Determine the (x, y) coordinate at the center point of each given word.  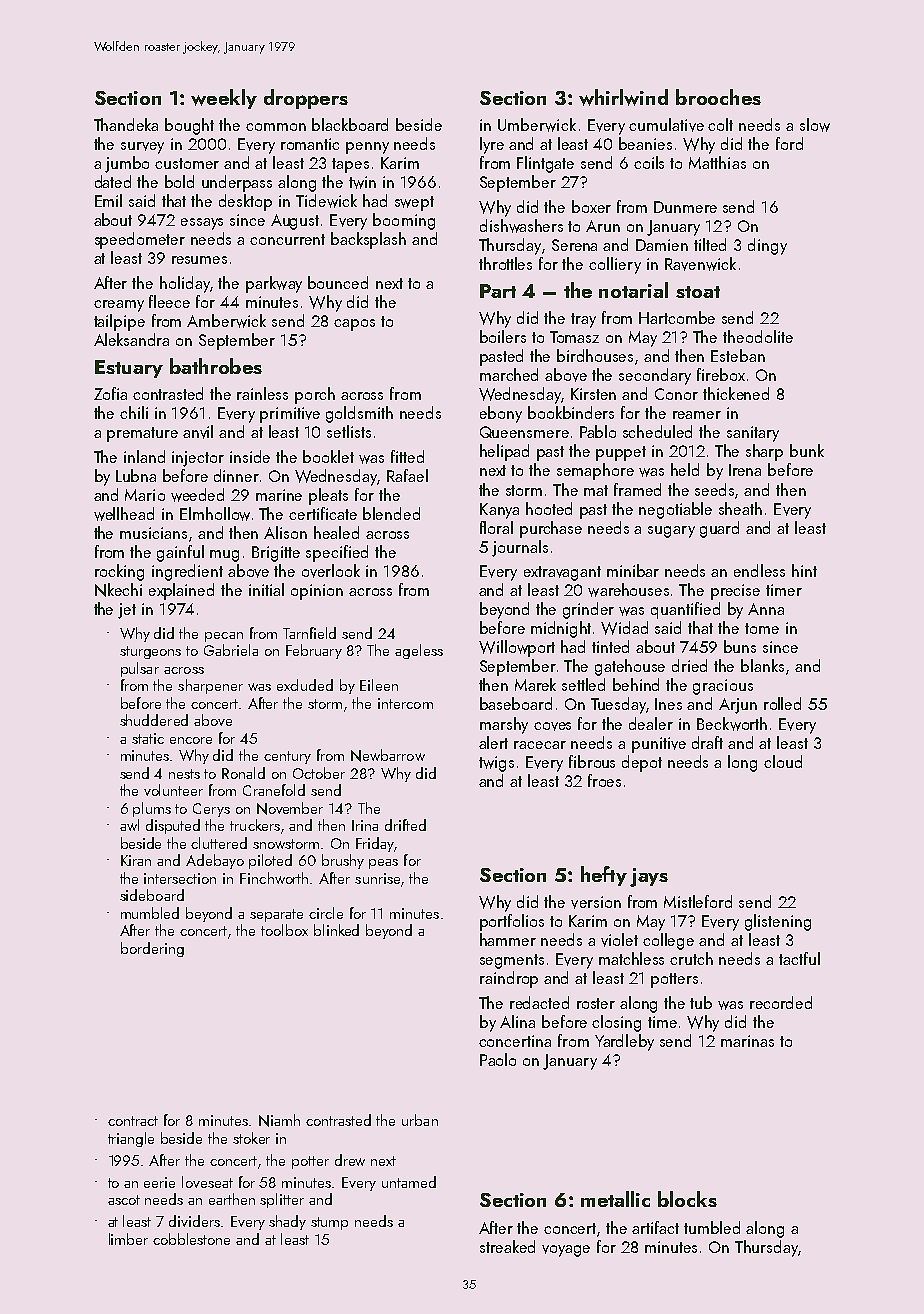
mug (224, 556)
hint (804, 570)
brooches (718, 97)
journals (520, 548)
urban (420, 1120)
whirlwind (623, 97)
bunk (807, 450)
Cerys (211, 810)
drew (350, 1160)
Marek (535, 684)
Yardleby (624, 1042)
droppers (306, 99)
